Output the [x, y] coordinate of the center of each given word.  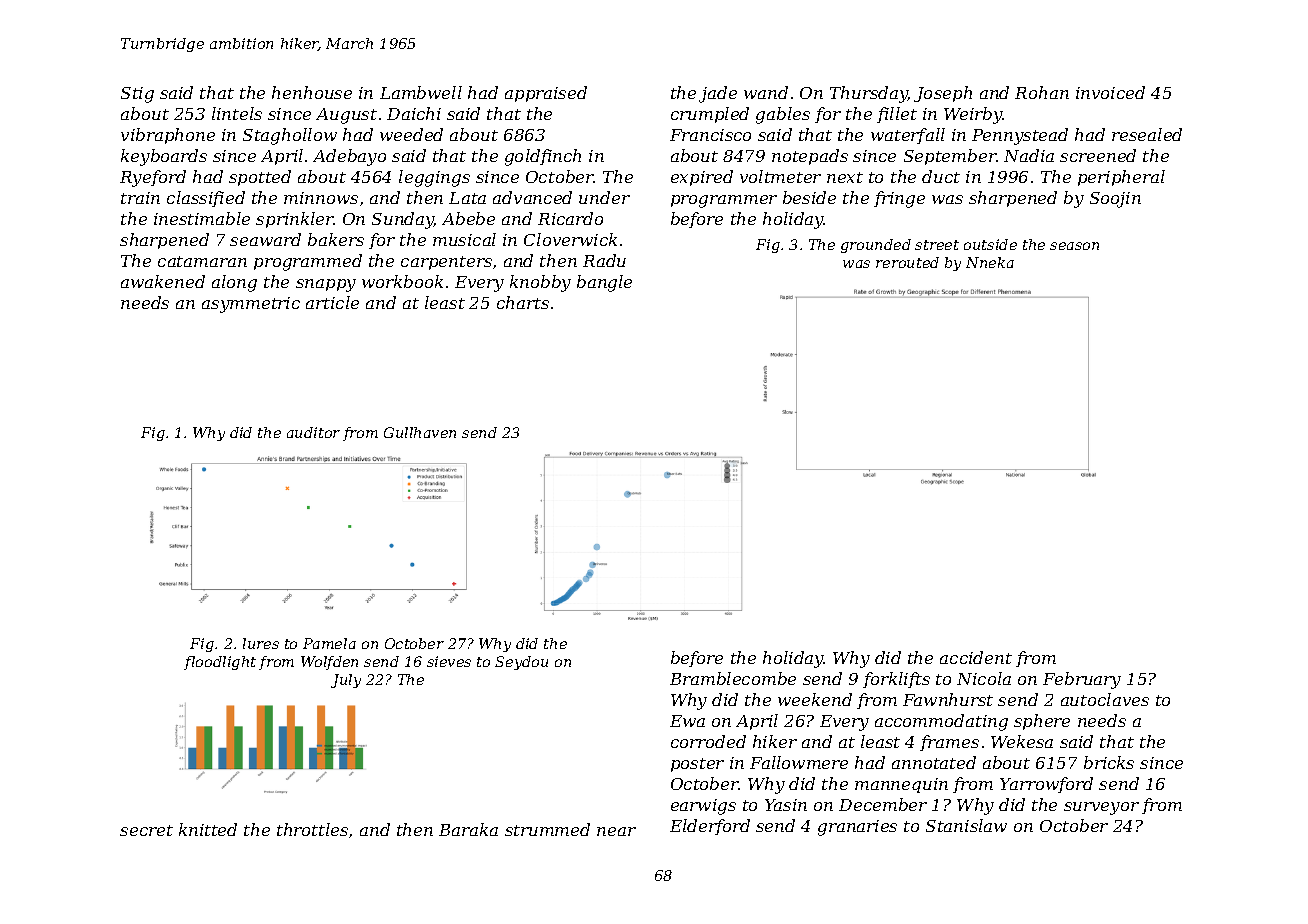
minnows [321, 198]
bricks [1109, 762]
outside [990, 244]
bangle [604, 283]
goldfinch [543, 157]
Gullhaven [420, 432]
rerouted [907, 262]
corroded [708, 741]
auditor [313, 432]
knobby [540, 283]
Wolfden [329, 663]
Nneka [990, 262]
